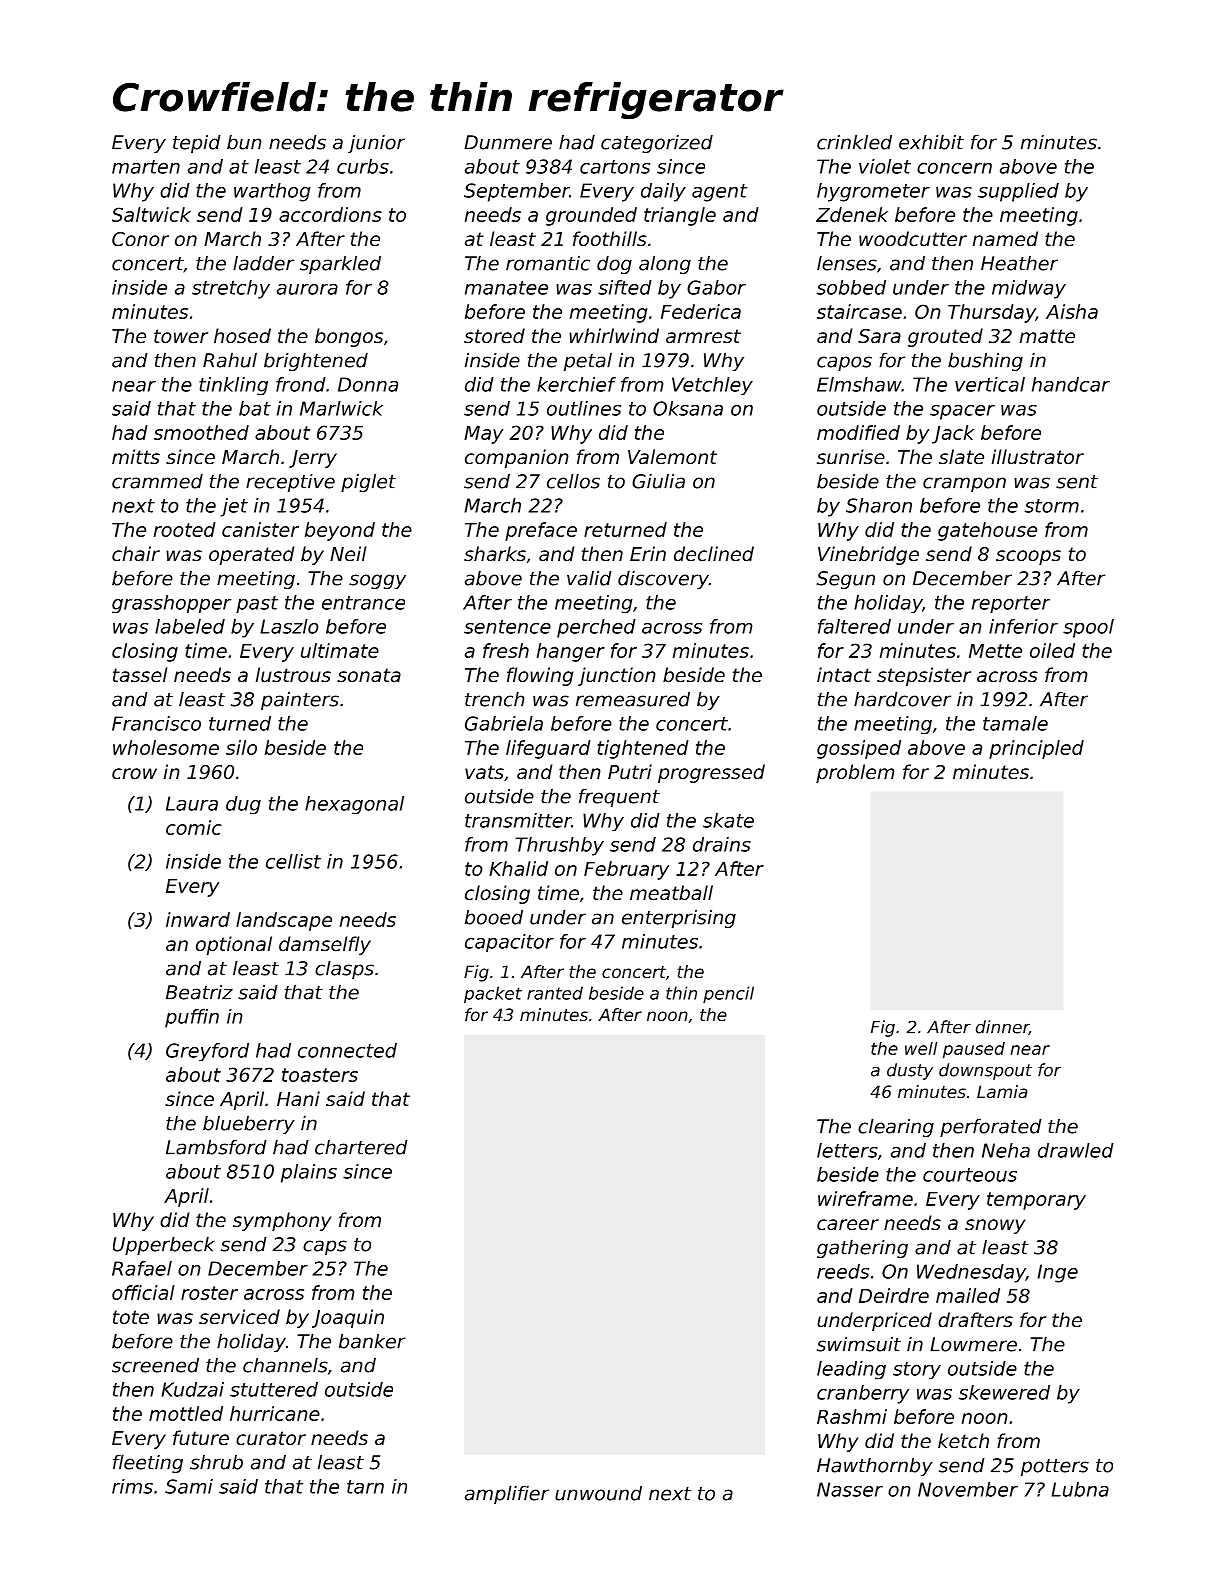 The image size is (1229, 1590). Describe the element at coordinates (506, 650) in the page. I see `fresh` at that location.
